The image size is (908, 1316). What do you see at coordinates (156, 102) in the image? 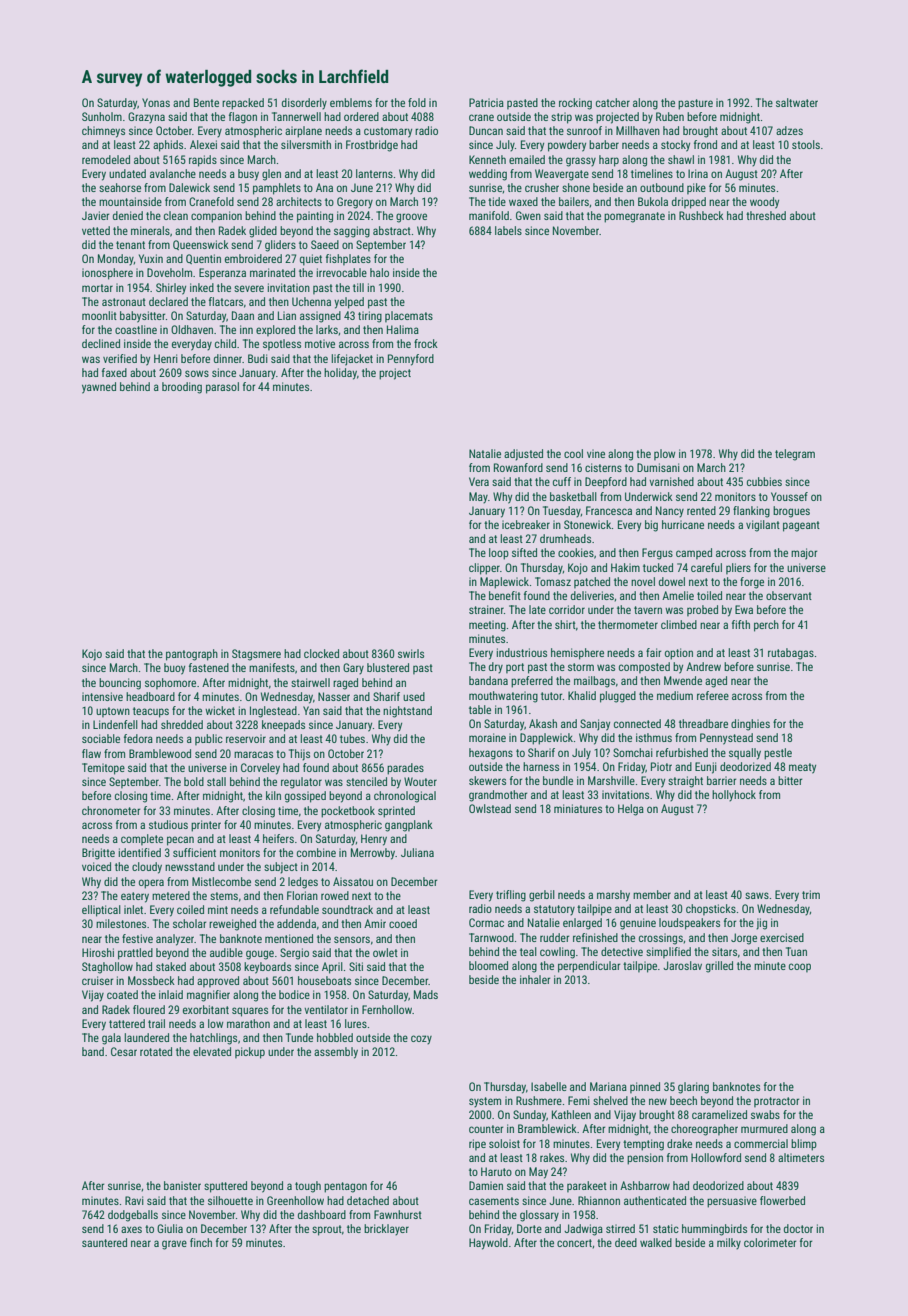
I see `Yonas` at bounding box center [156, 102].
